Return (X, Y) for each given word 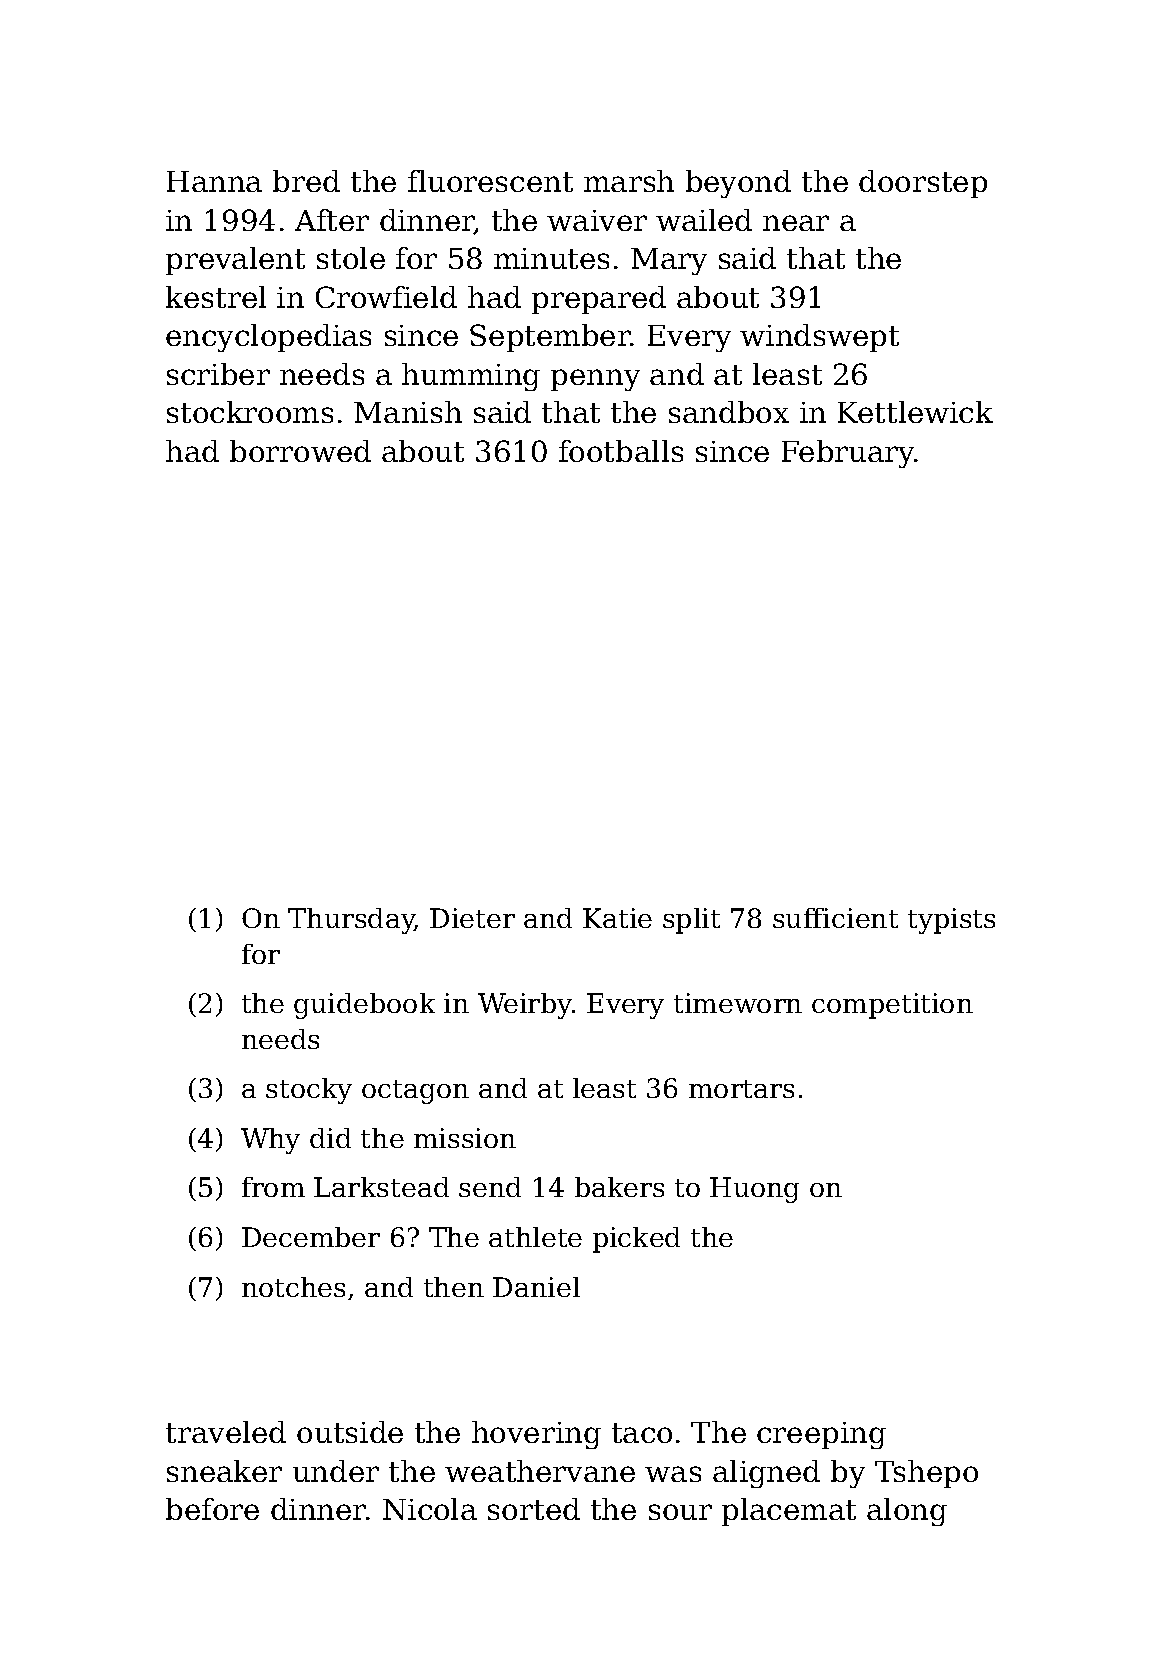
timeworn (738, 1003)
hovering (536, 1435)
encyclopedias (268, 338)
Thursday (351, 921)
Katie (617, 918)
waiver (597, 220)
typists (951, 921)
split (691, 921)
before (212, 1509)
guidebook (364, 1006)
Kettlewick (915, 412)
